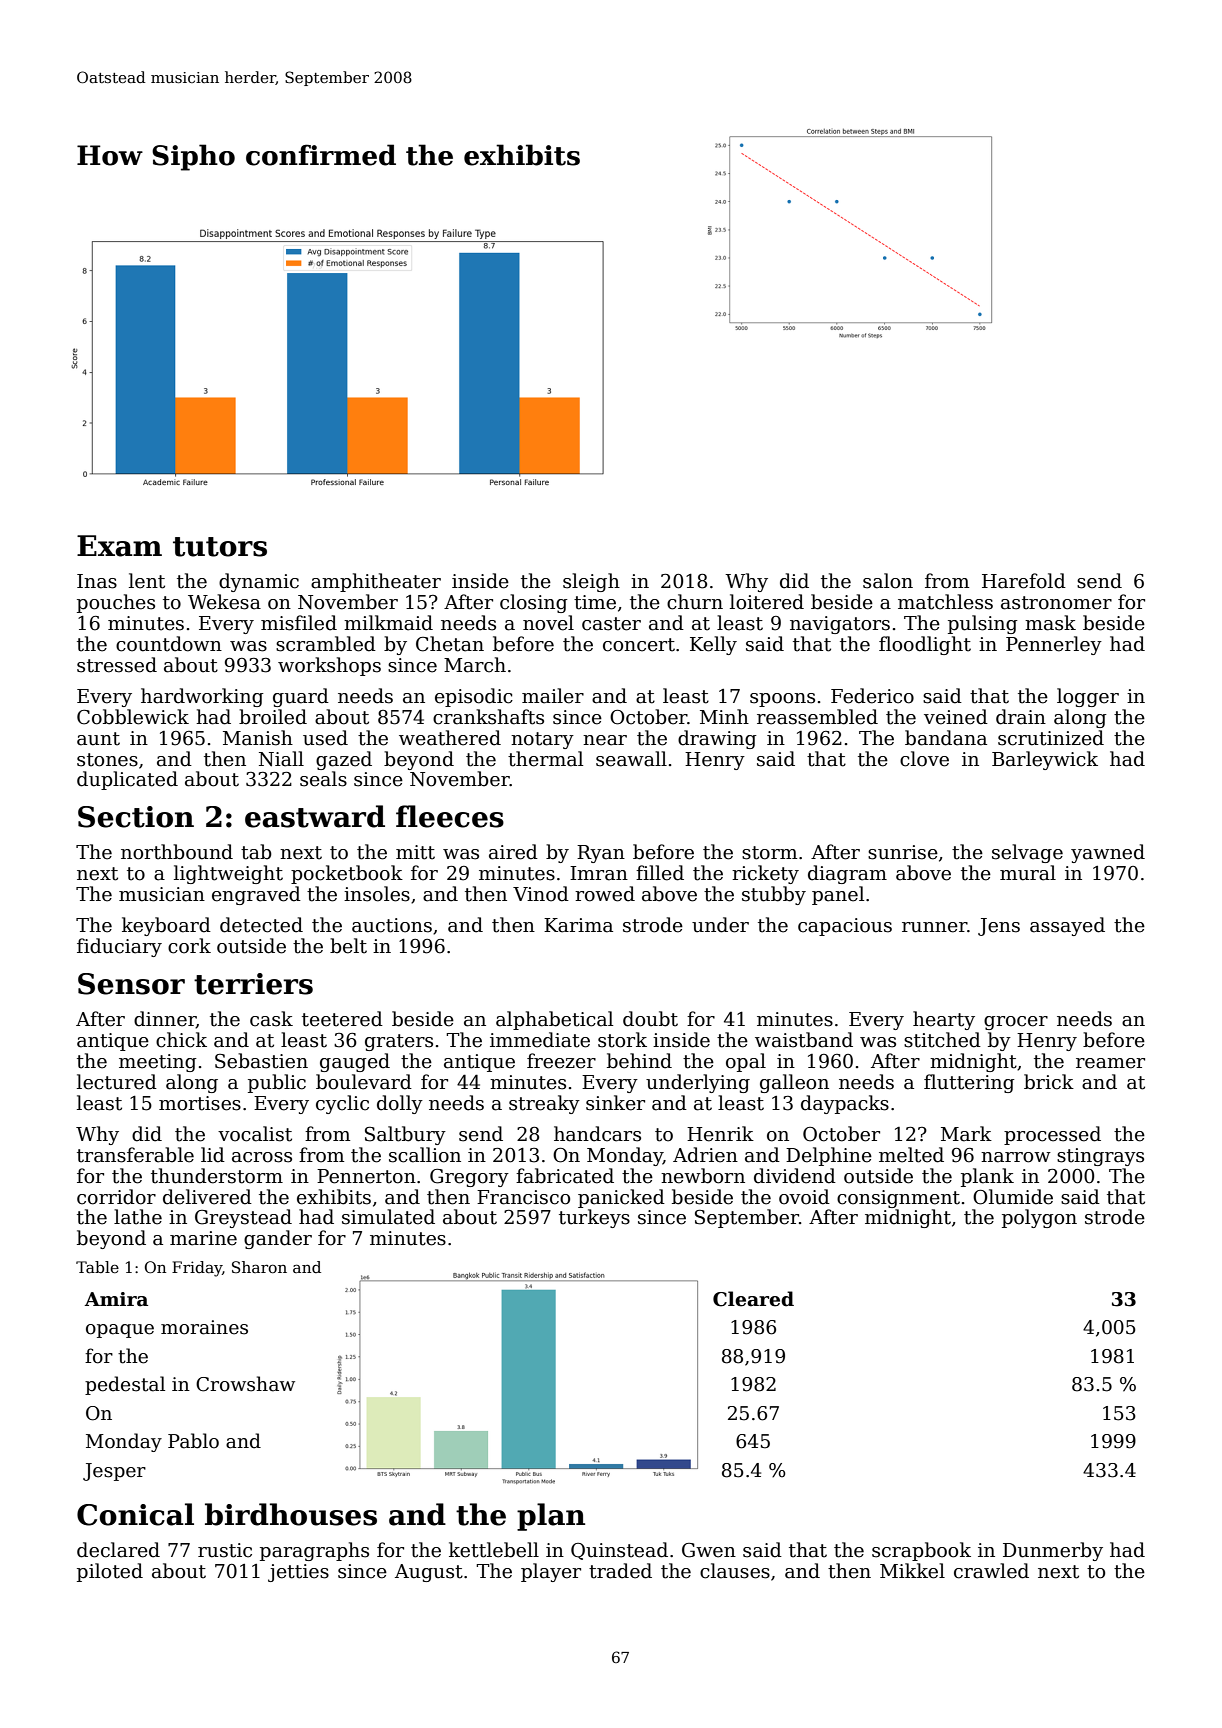 This page has width=1222, height=1728. What do you see at coordinates (298, 1573) in the page?
I see `jetties` at bounding box center [298, 1573].
